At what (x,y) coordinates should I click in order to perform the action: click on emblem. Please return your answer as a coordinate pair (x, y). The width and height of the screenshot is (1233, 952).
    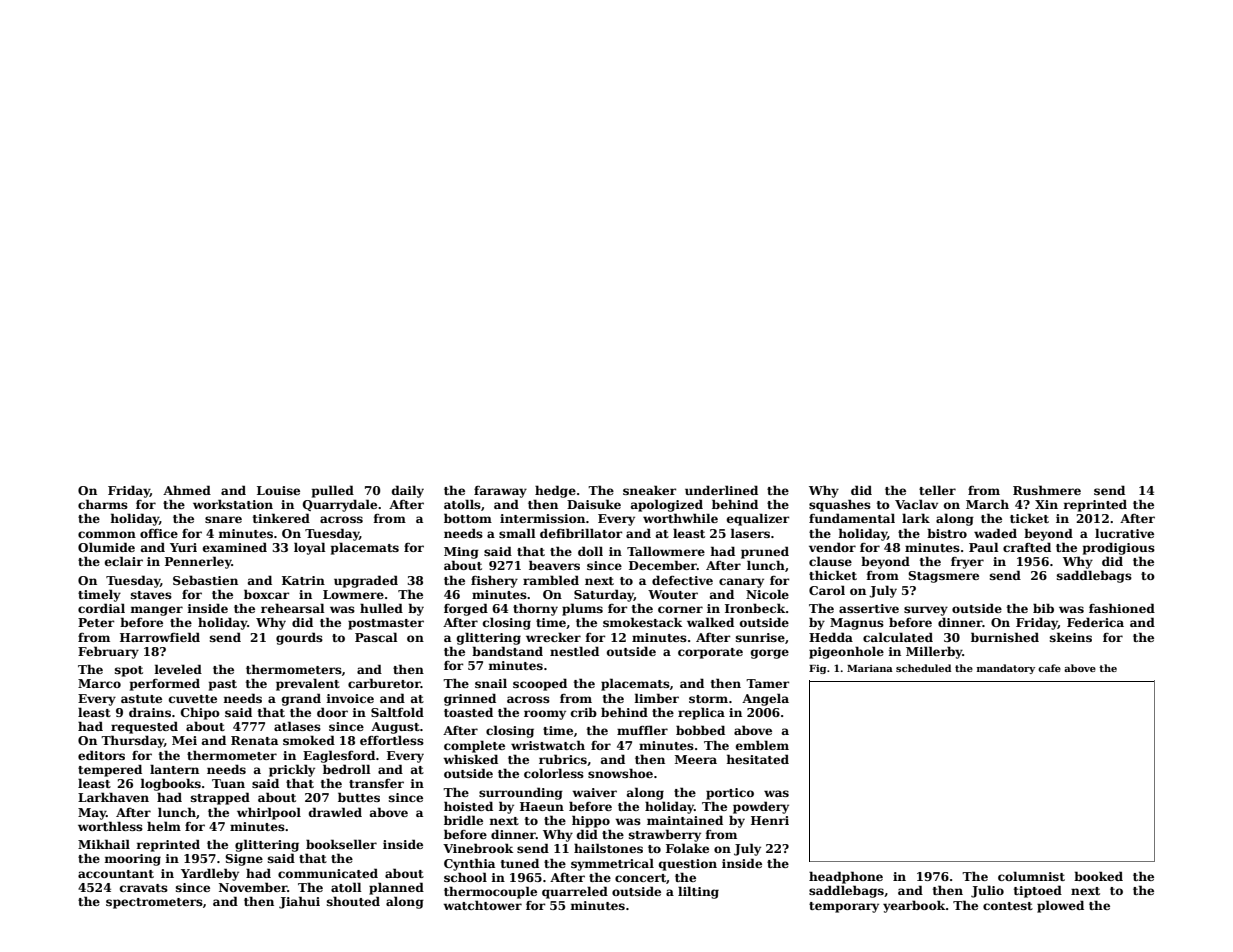
    Looking at the image, I should click on (762, 745).
